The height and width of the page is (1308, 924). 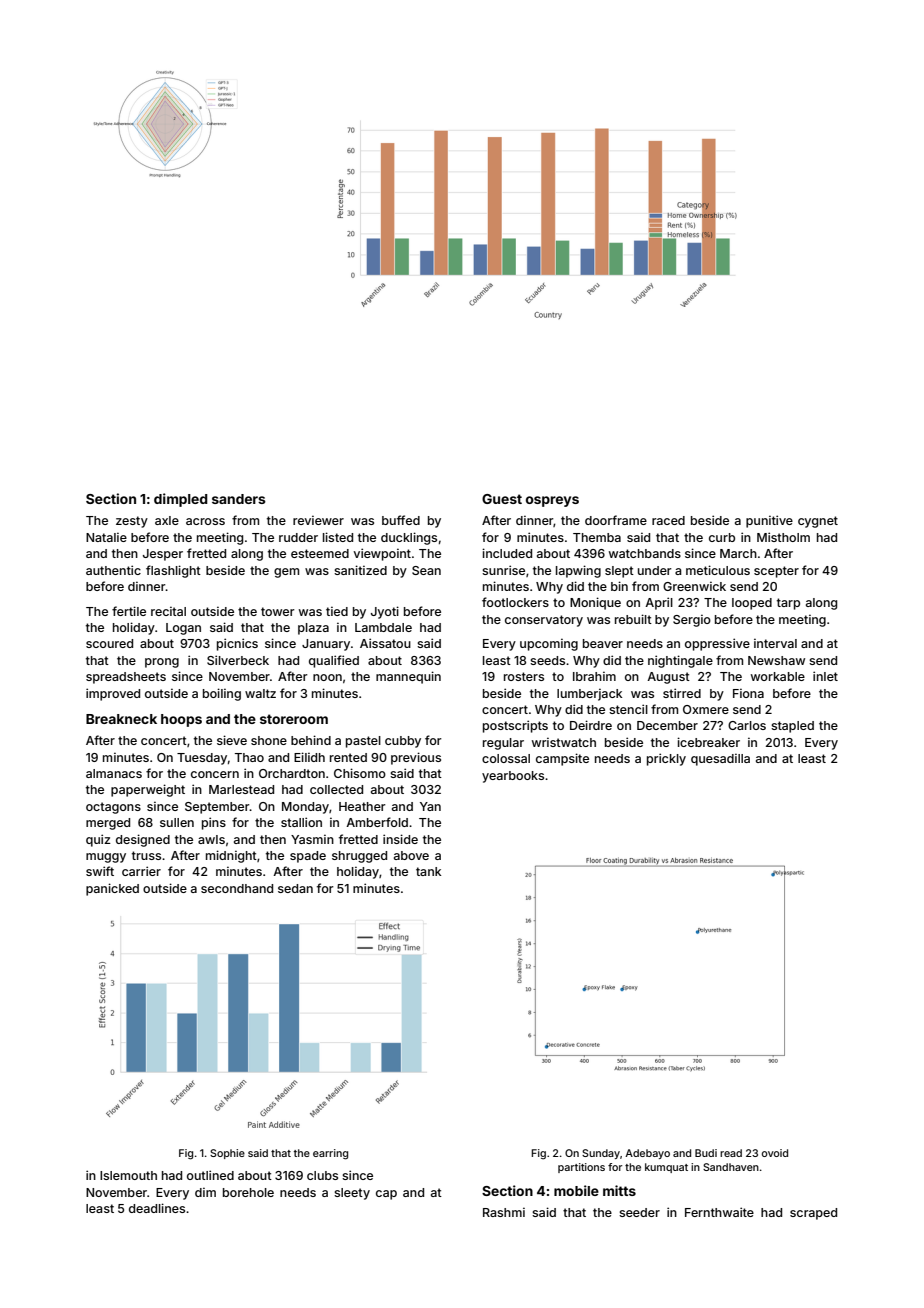 I want to click on postscripts, so click(x=515, y=726).
